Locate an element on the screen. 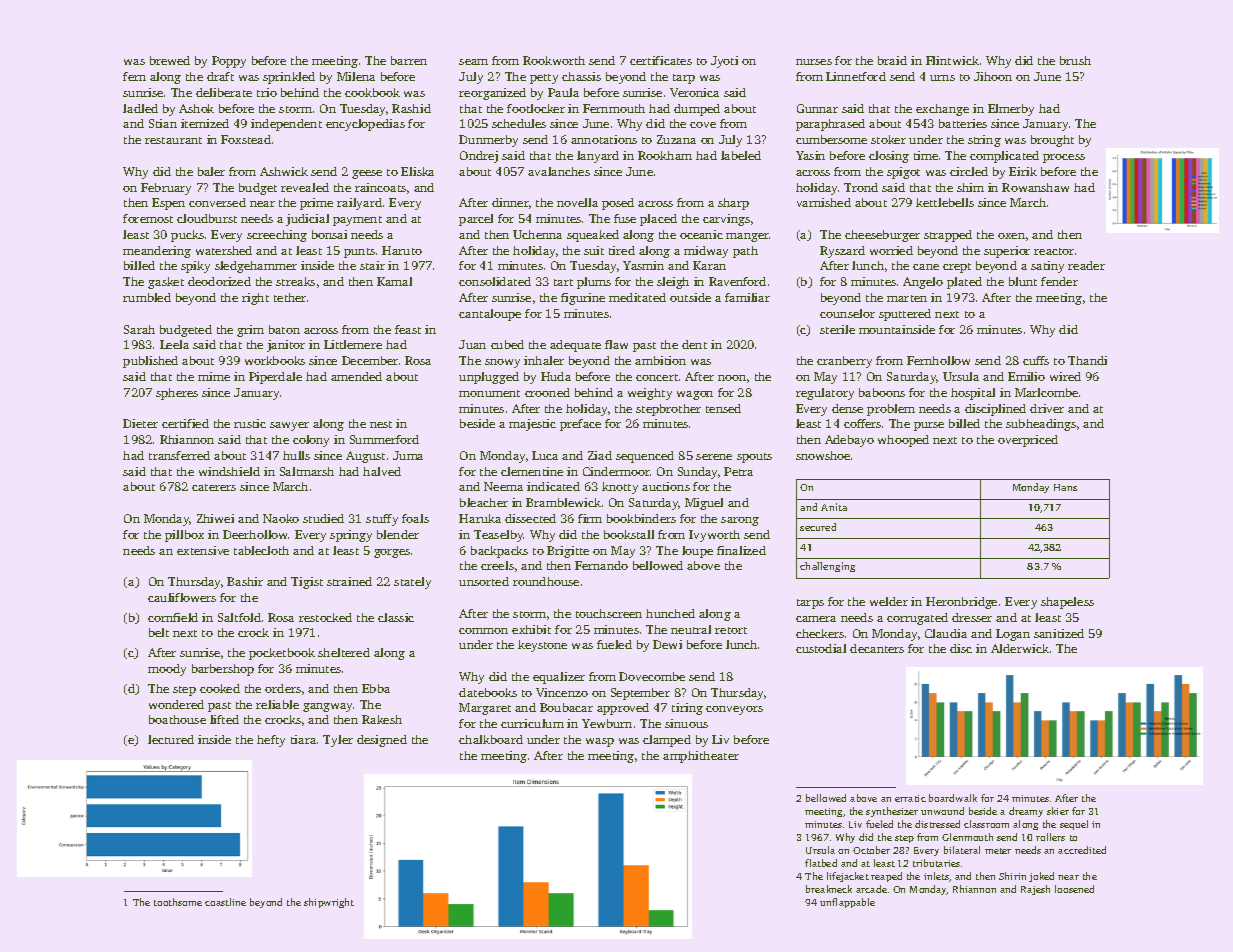  nurses is located at coordinates (814, 62).
